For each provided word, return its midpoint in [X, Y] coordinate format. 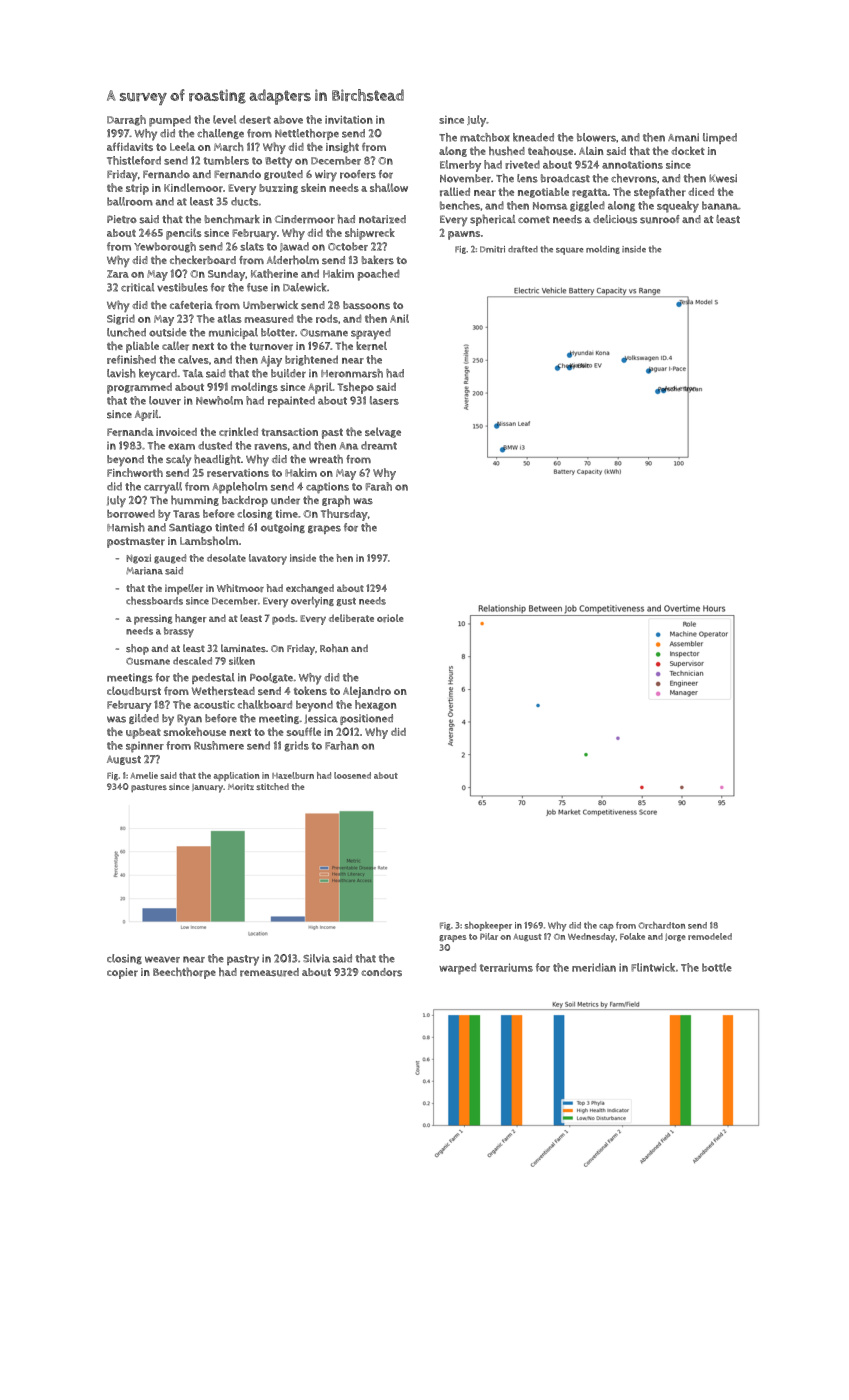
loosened [352, 775]
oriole [390, 618]
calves [193, 359]
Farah [379, 486]
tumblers [226, 160]
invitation [349, 119]
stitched [272, 786]
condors [381, 972]
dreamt [379, 445]
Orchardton [661, 925]
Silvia [316, 958]
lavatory [268, 559]
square [570, 251]
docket [688, 150]
